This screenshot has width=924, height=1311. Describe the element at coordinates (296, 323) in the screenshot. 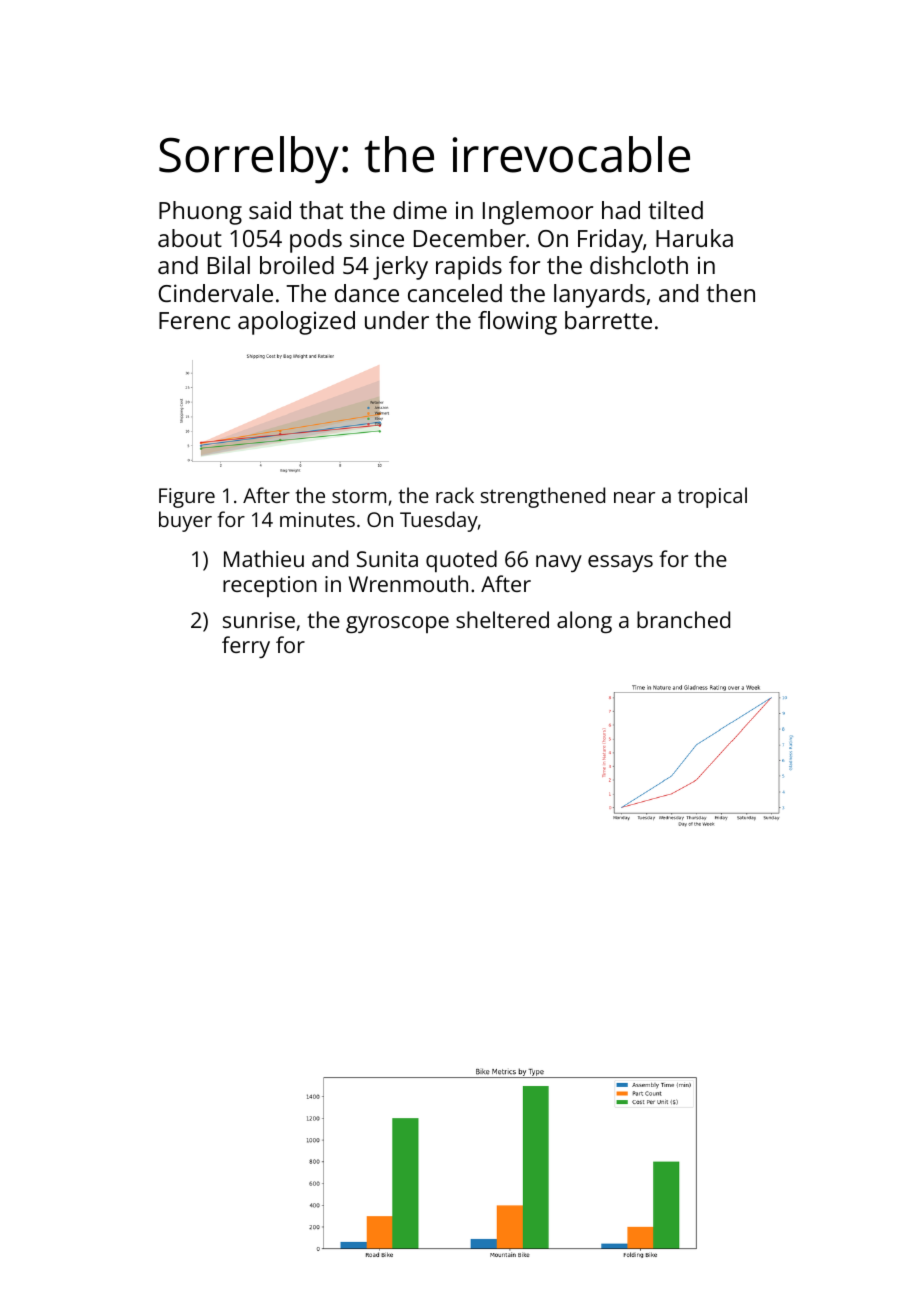

I see `apologized` at that location.
